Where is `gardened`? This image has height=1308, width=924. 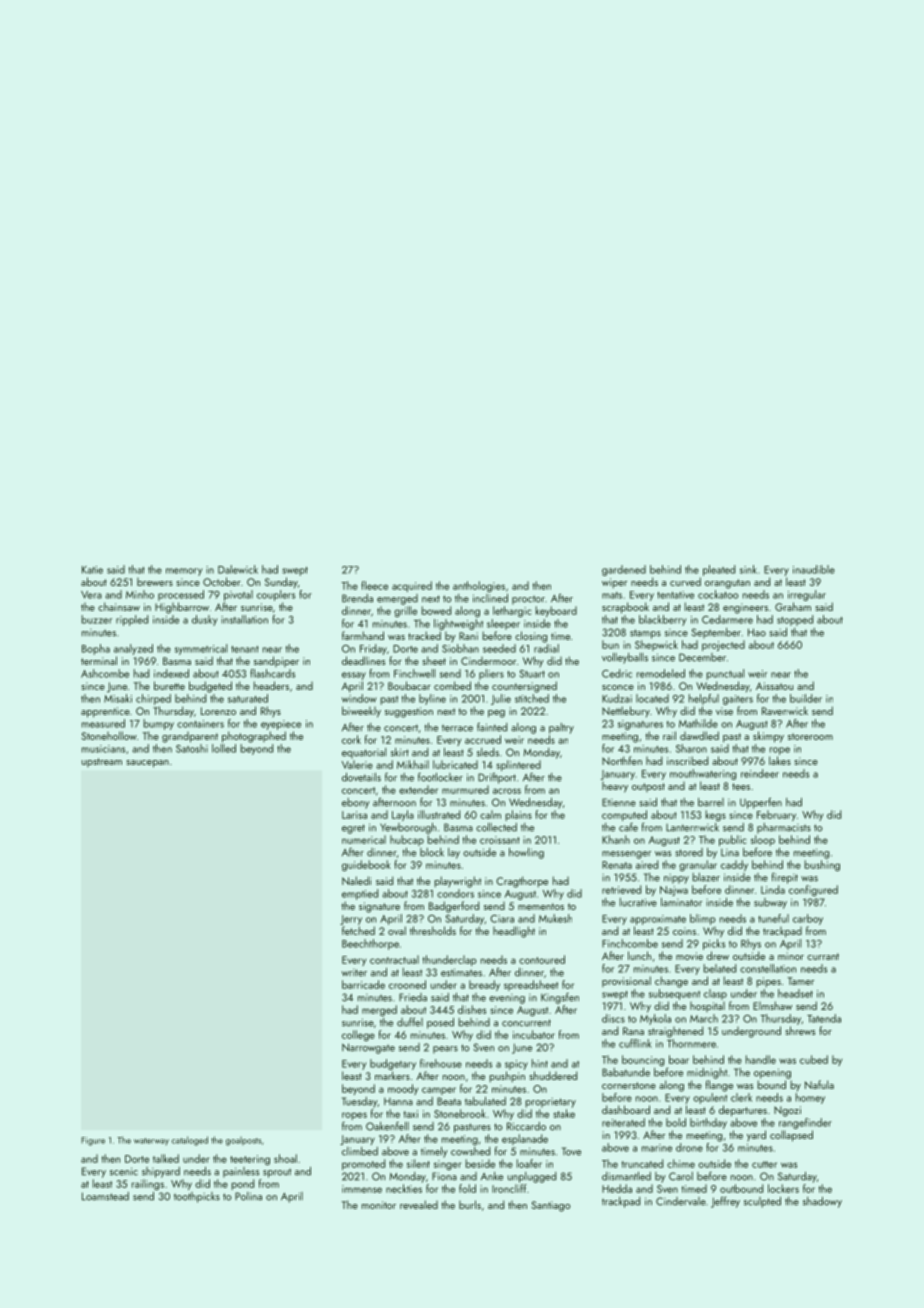
gardened is located at coordinates (624, 570).
